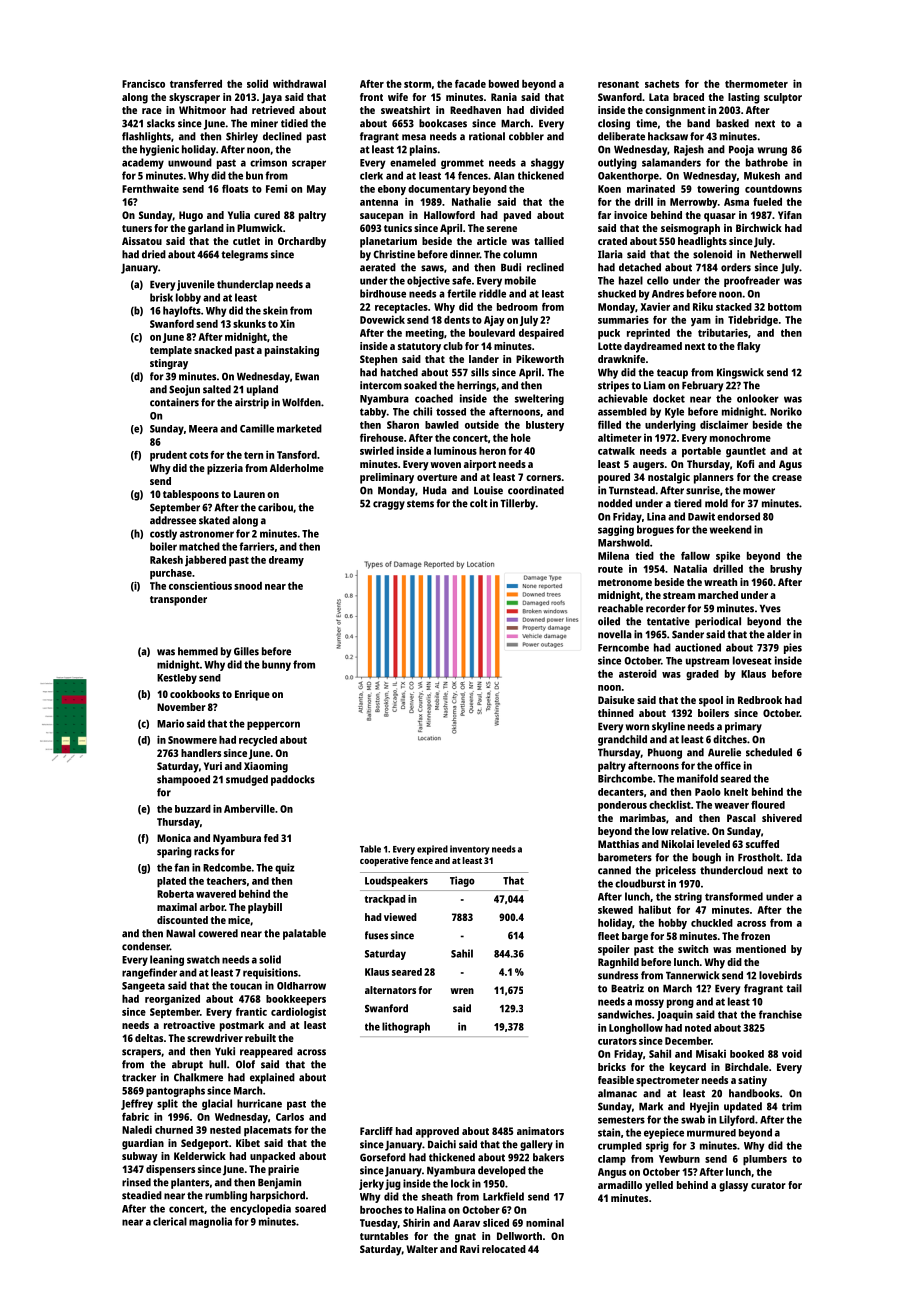 This screenshot has width=924, height=1308. I want to click on lithograph, so click(406, 1027).
